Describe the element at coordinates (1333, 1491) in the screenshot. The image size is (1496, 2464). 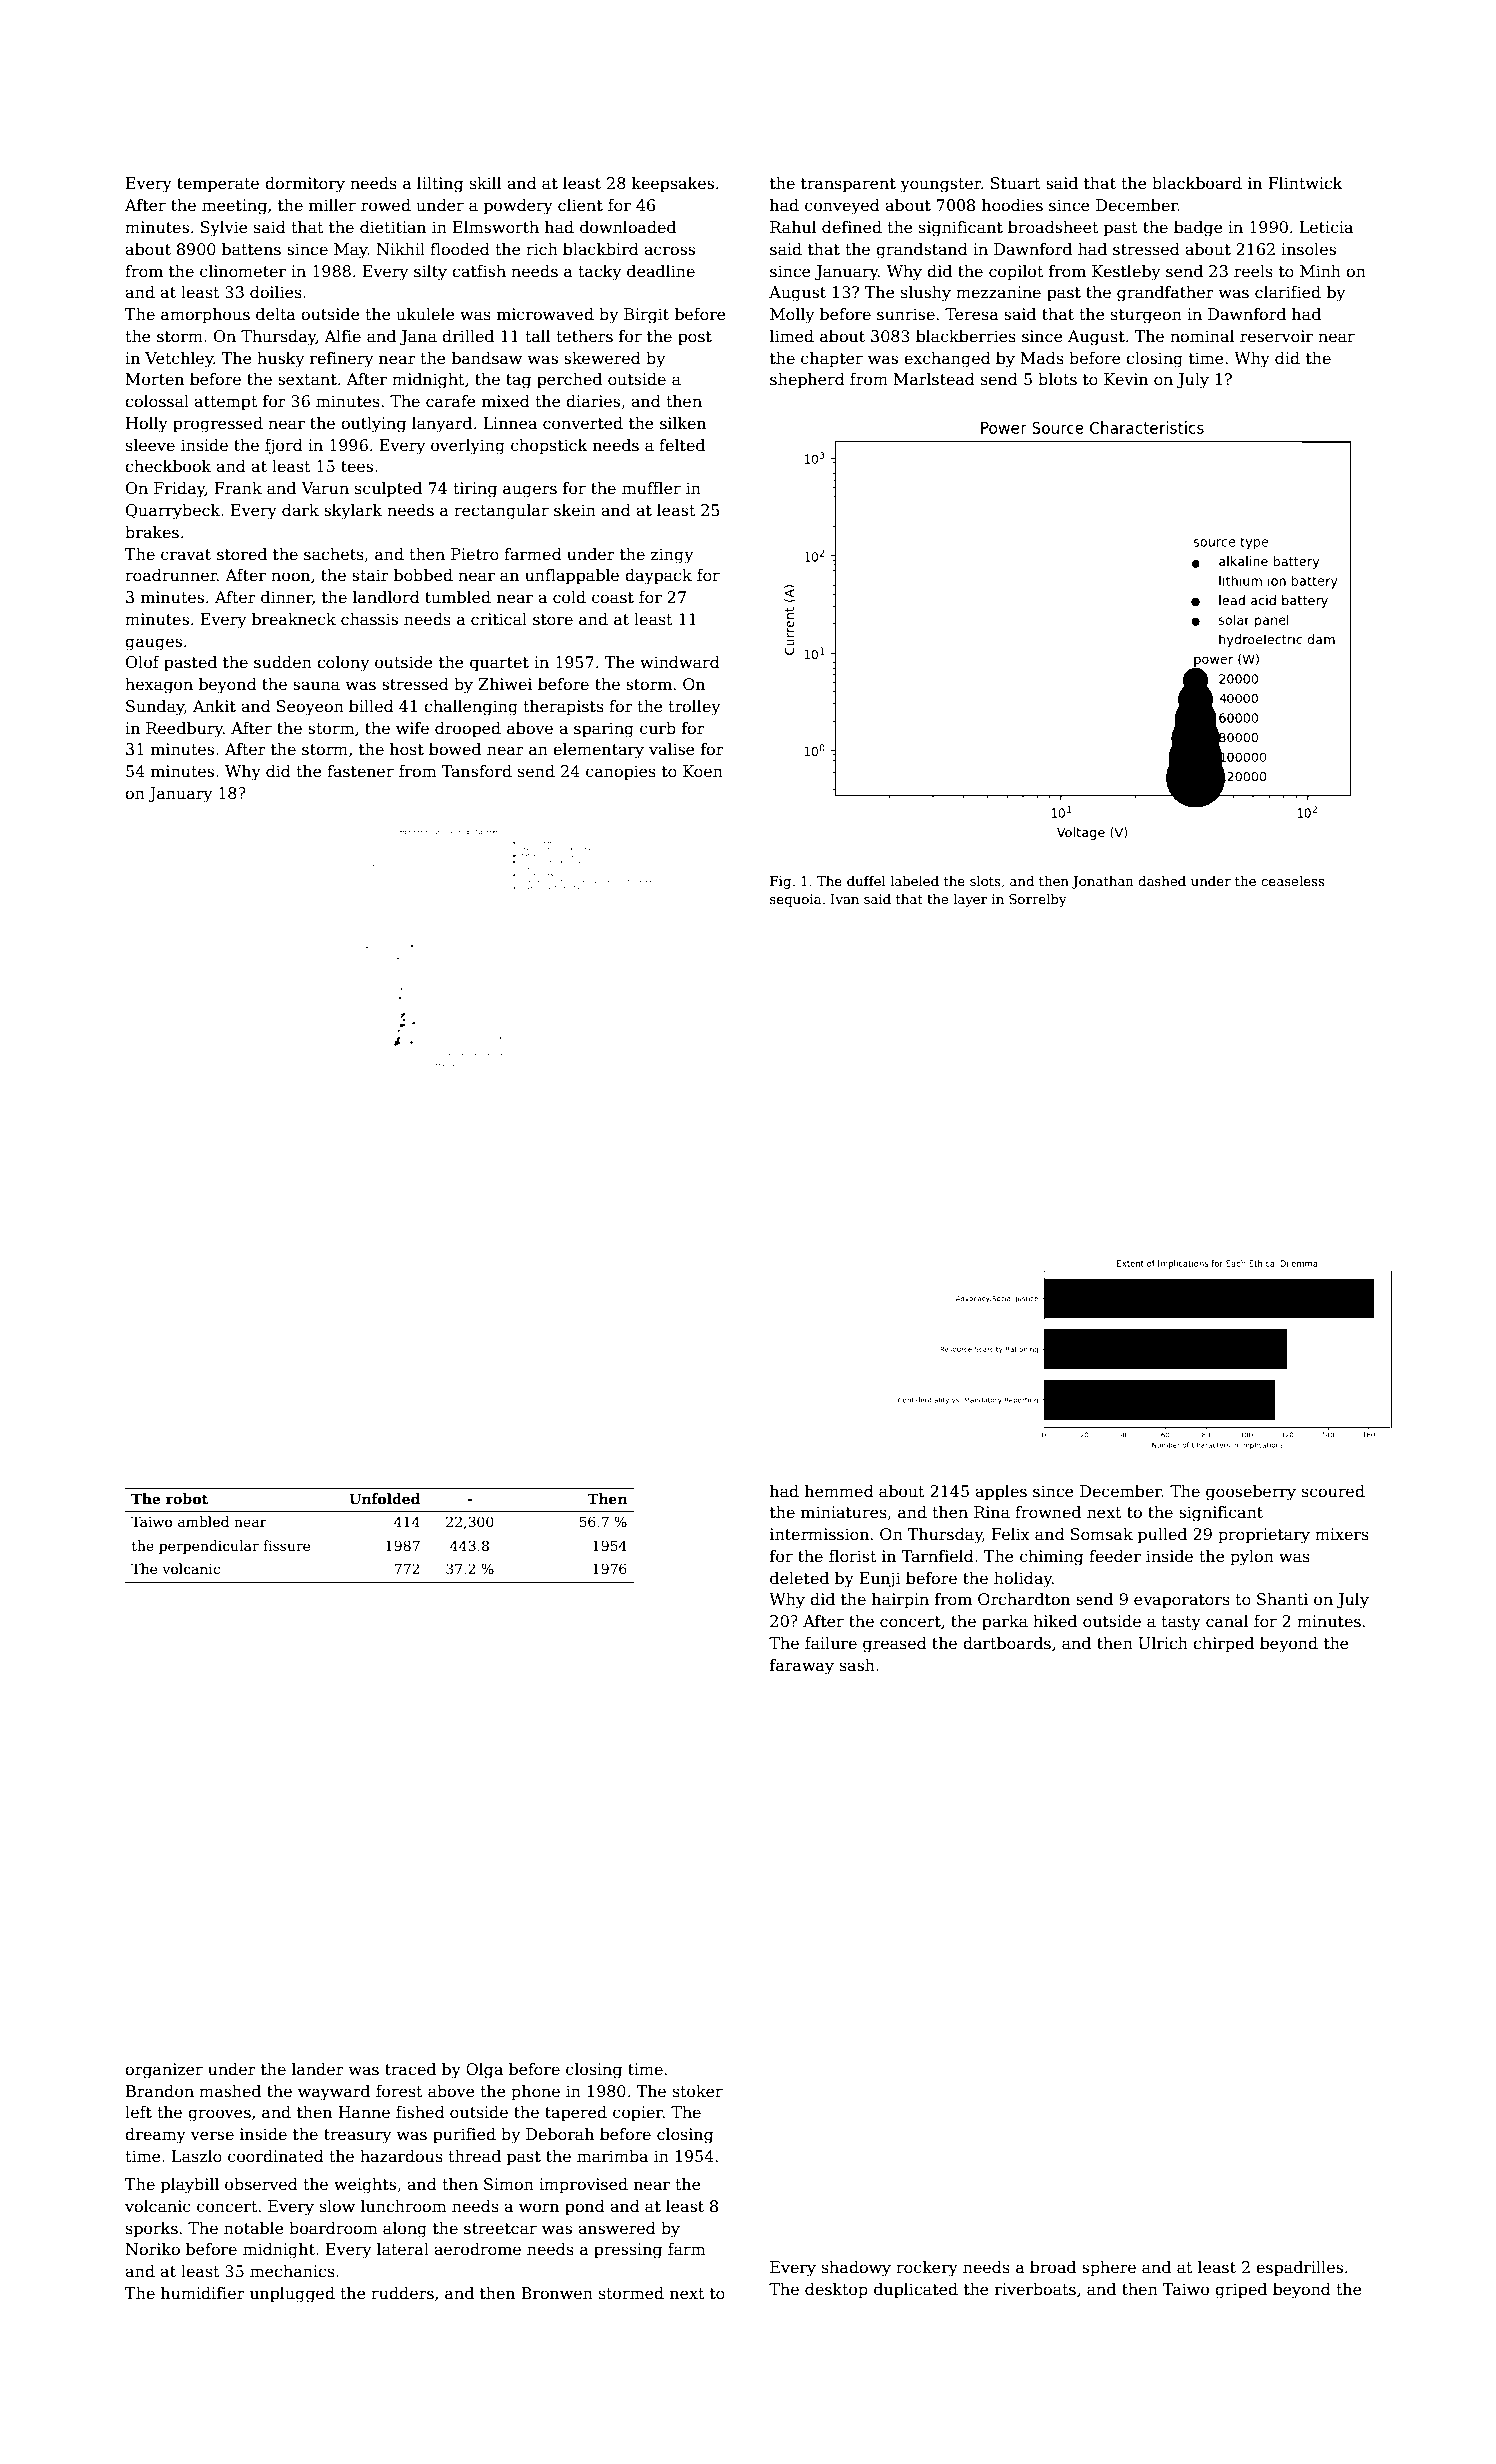
I see `scoured` at that location.
